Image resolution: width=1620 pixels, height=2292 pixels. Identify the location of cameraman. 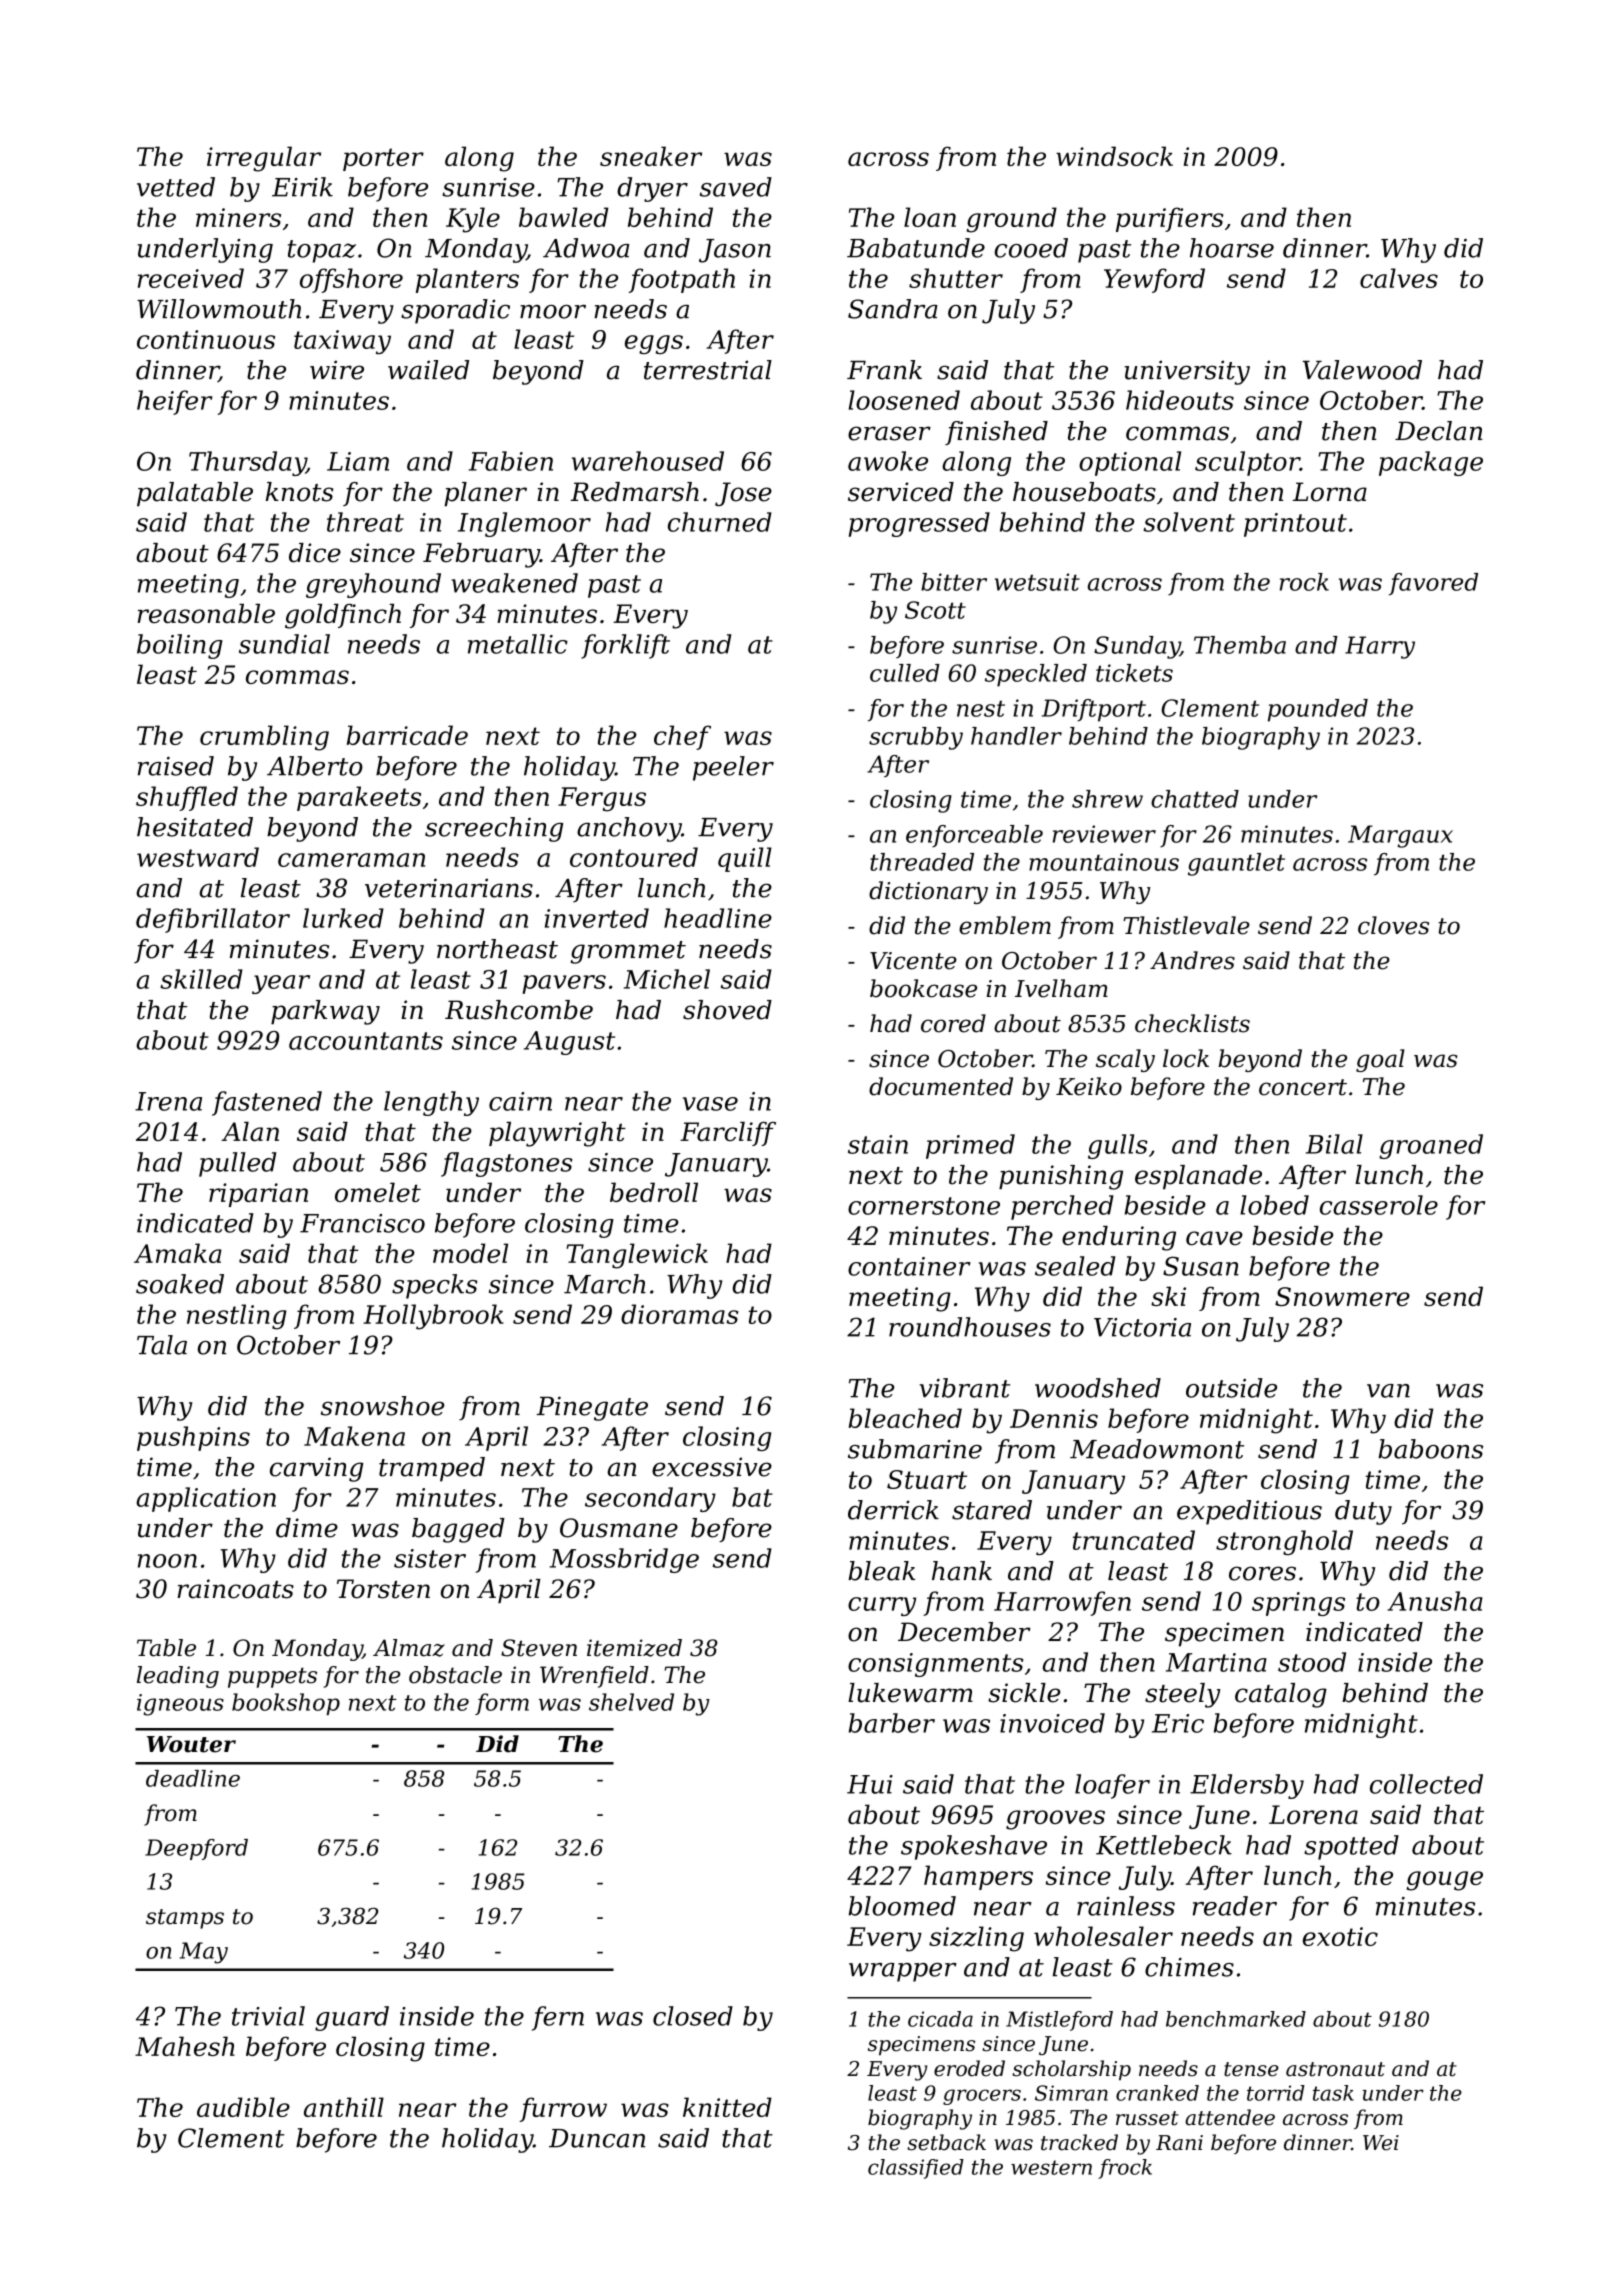
(351, 860).
